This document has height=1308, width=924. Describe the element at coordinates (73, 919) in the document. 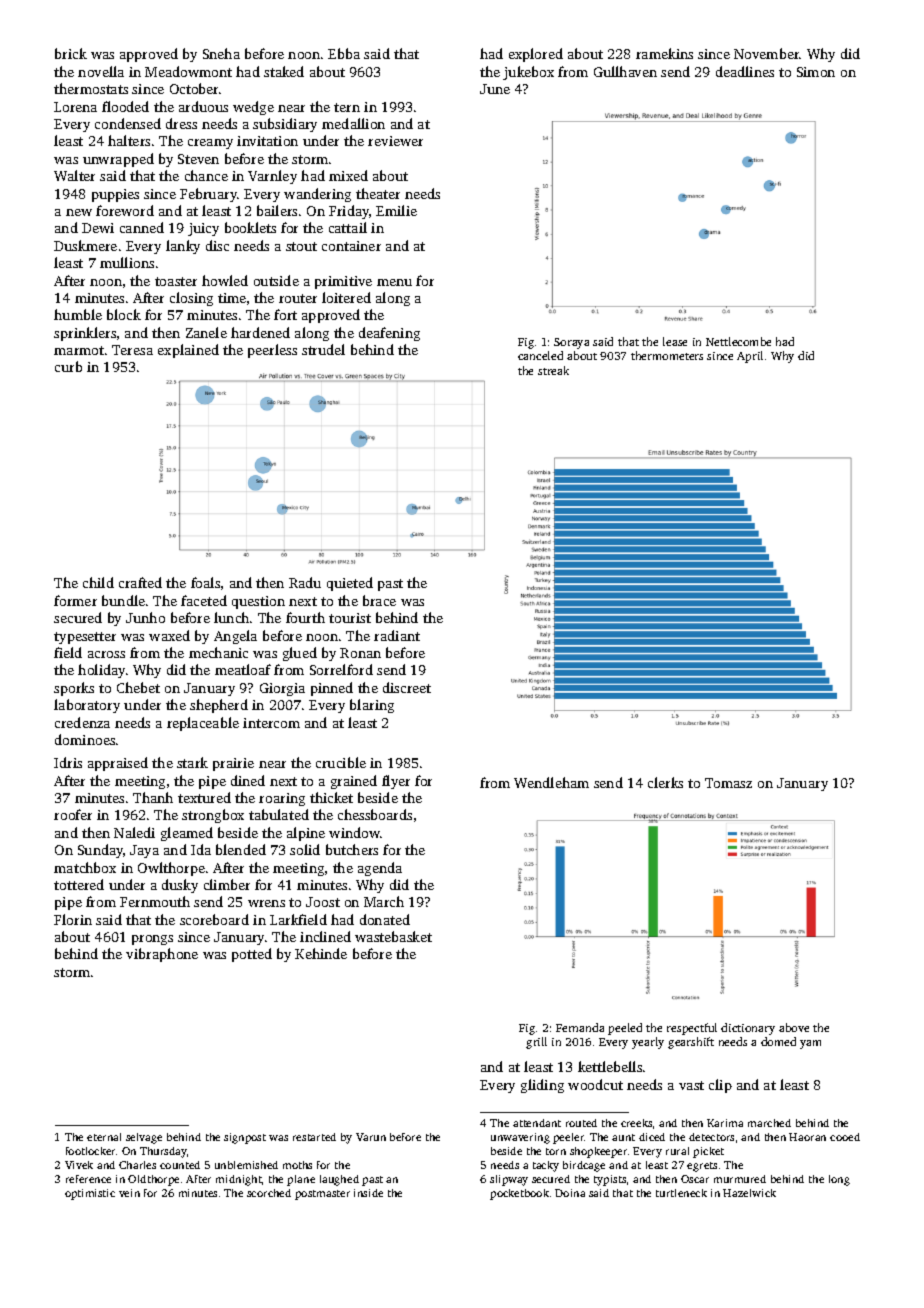

I see `Florin` at that location.
